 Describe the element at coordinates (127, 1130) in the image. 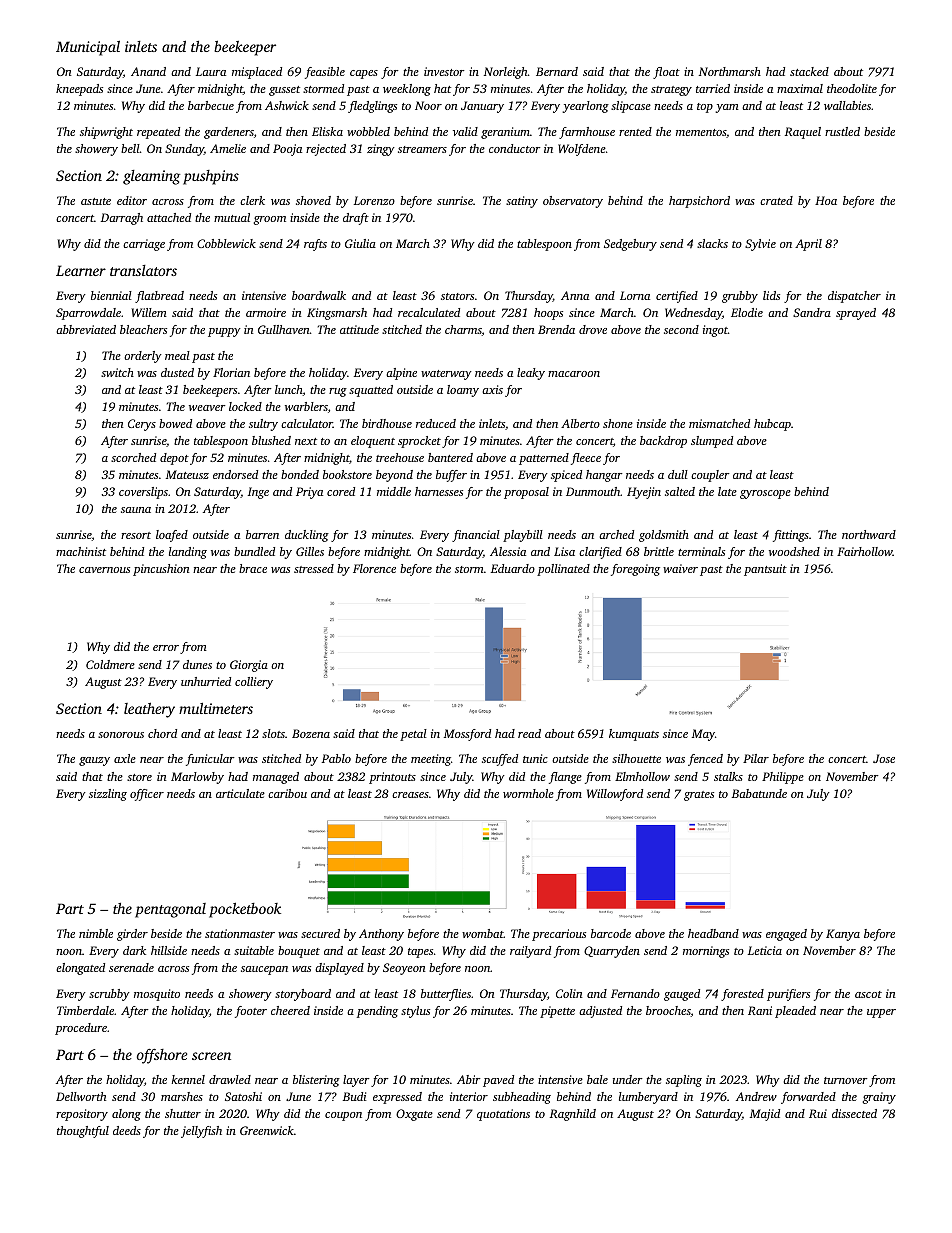

I see `deeds` at that location.
